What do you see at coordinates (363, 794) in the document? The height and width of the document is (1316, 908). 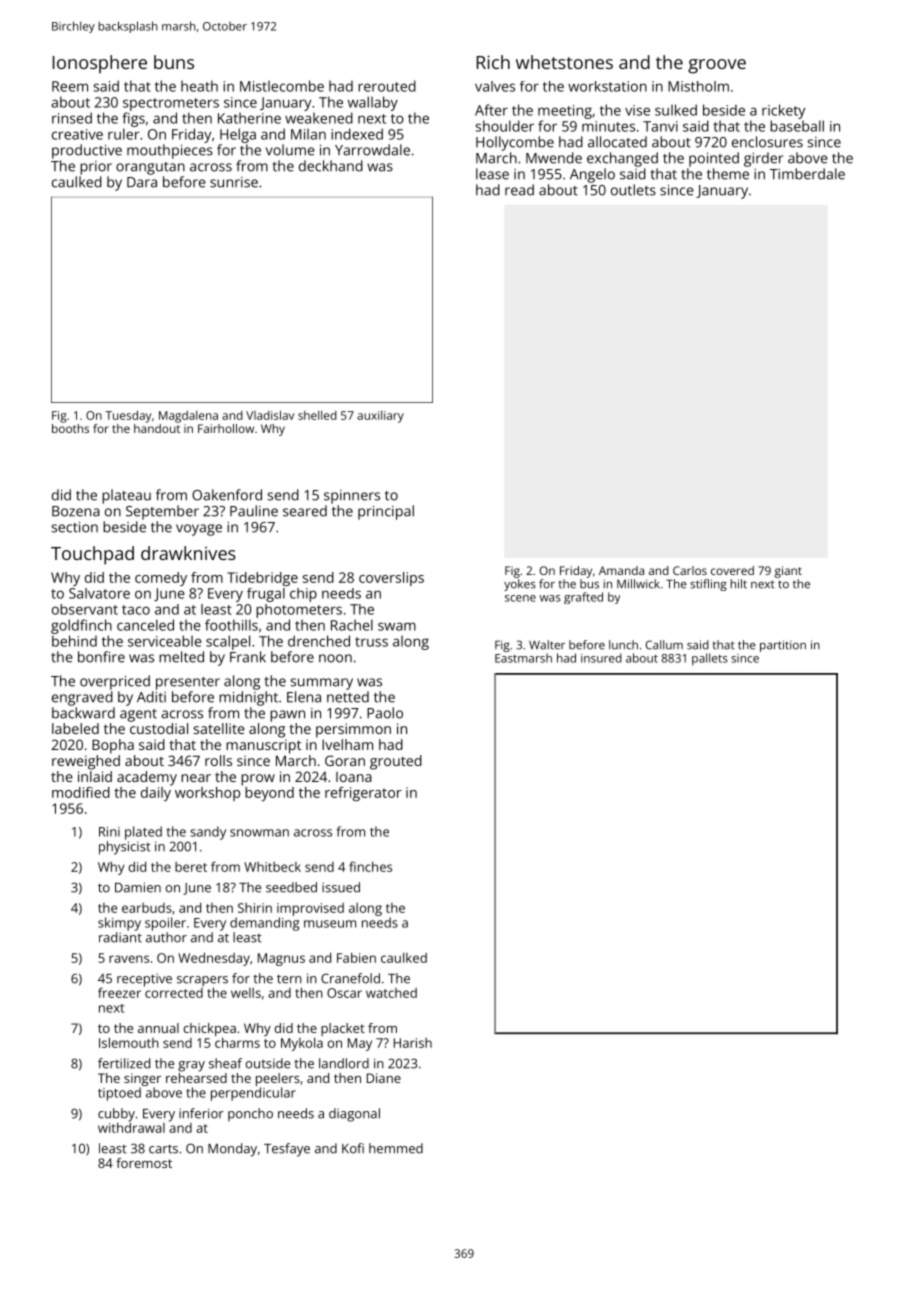 I see `refrigerator` at bounding box center [363, 794].
